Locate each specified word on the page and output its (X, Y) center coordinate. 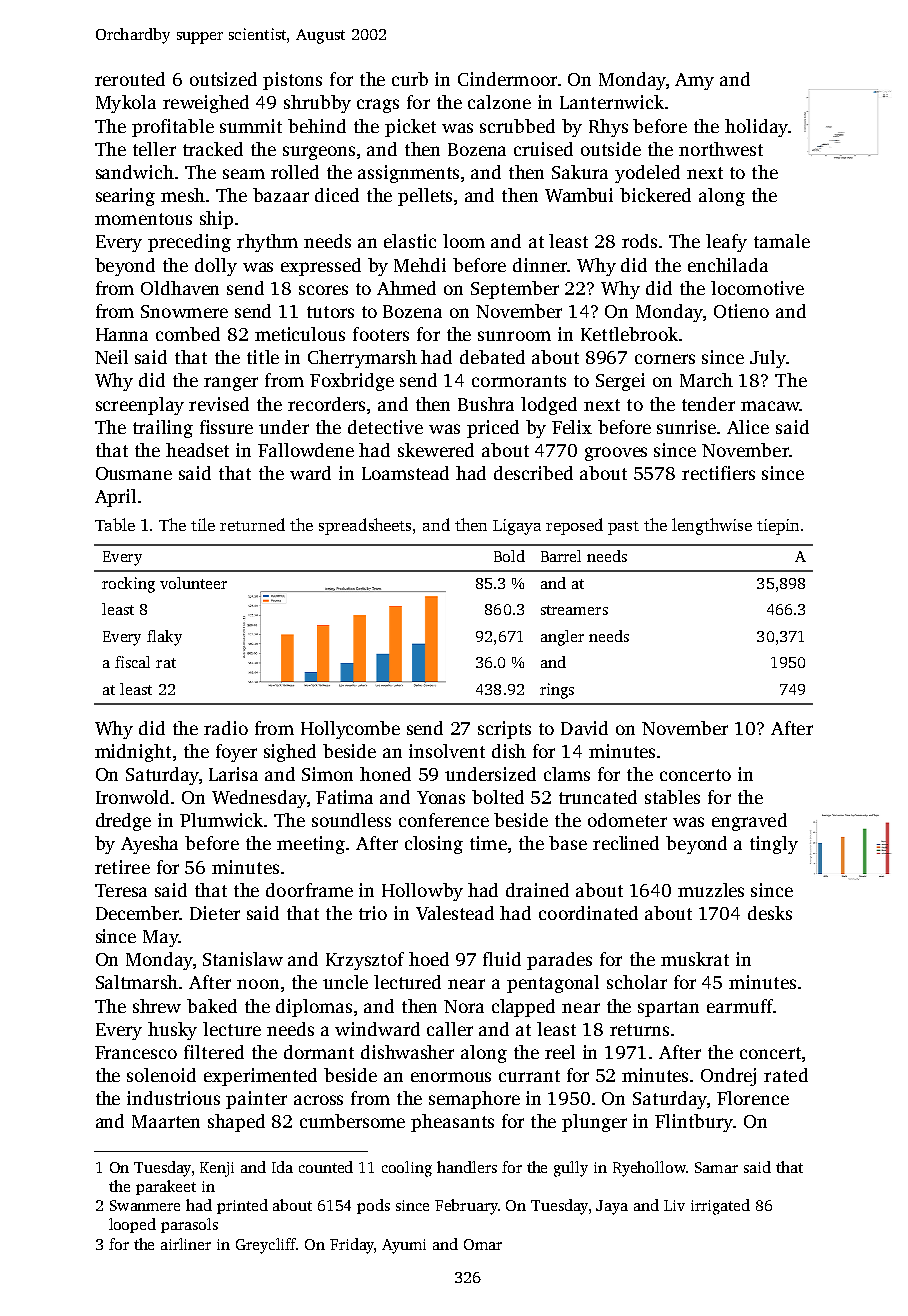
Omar (483, 1244)
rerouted (130, 79)
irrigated (720, 1207)
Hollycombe (350, 730)
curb (410, 79)
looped (132, 1225)
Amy (694, 81)
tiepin (778, 527)
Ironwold (132, 797)
